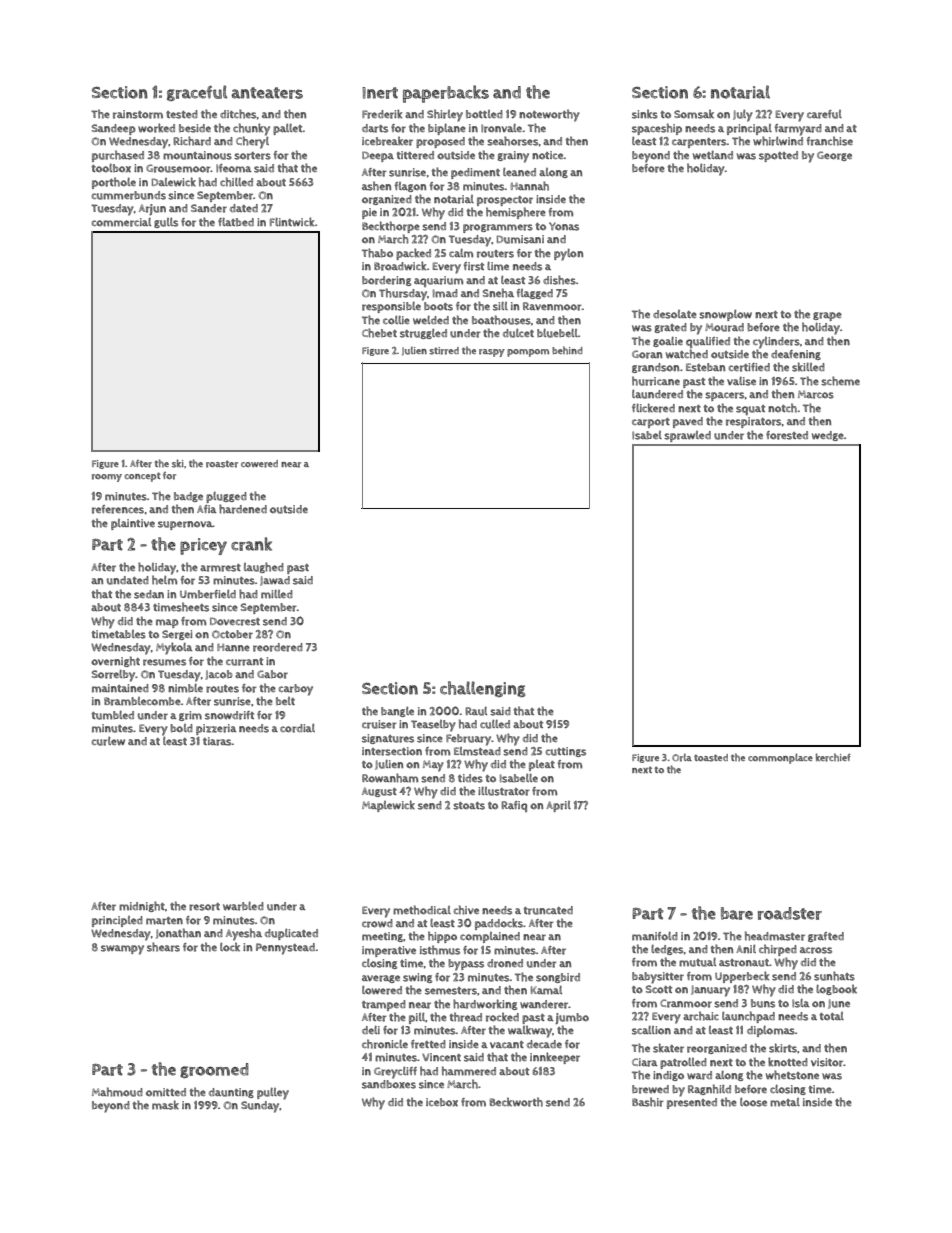 The height and width of the image is (1233, 952). I want to click on noteworthy, so click(549, 115).
